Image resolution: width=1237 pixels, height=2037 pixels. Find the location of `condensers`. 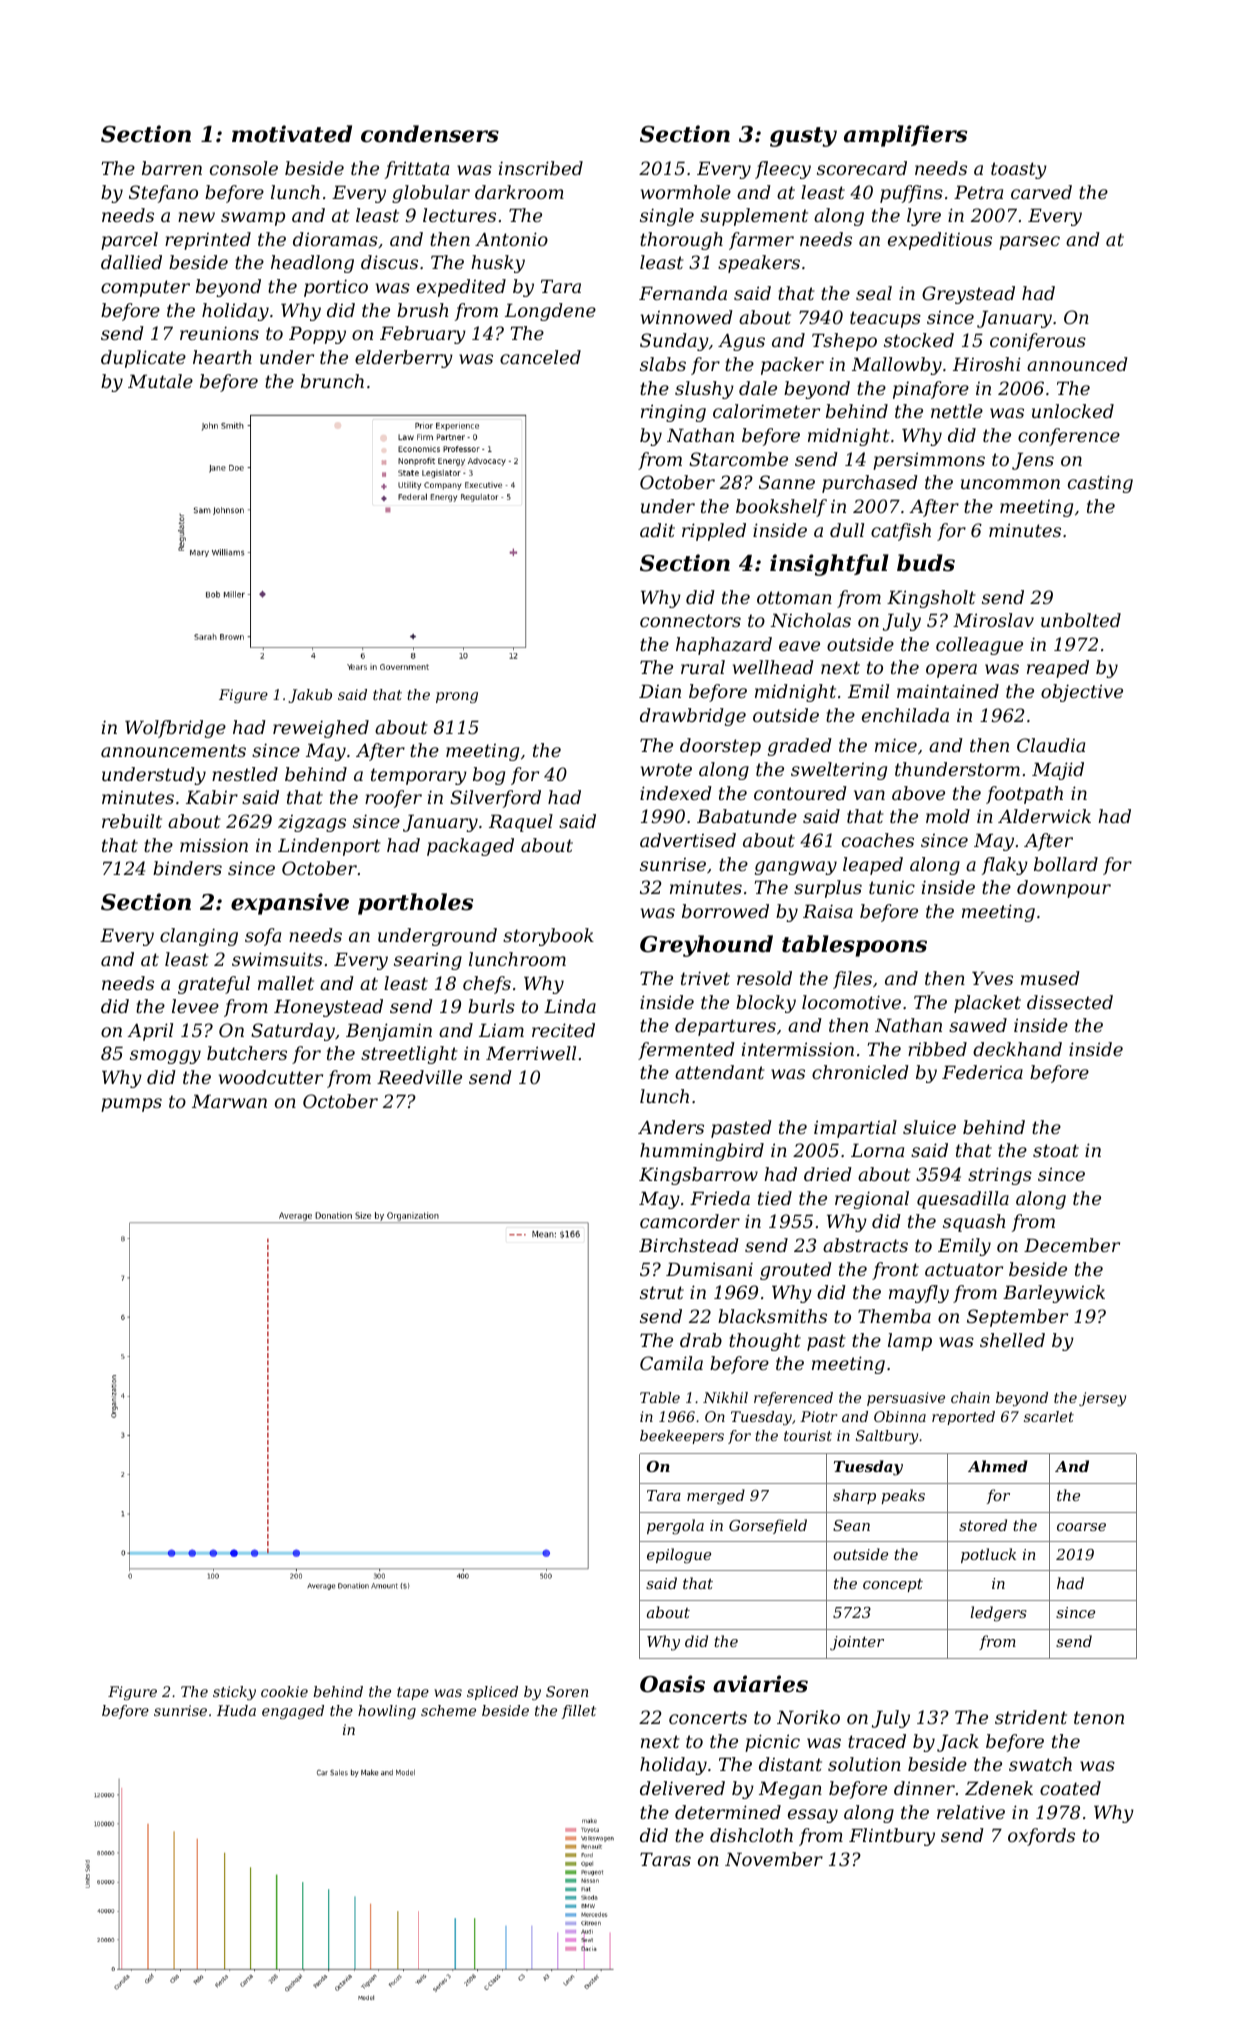

condensers is located at coordinates (430, 134).
